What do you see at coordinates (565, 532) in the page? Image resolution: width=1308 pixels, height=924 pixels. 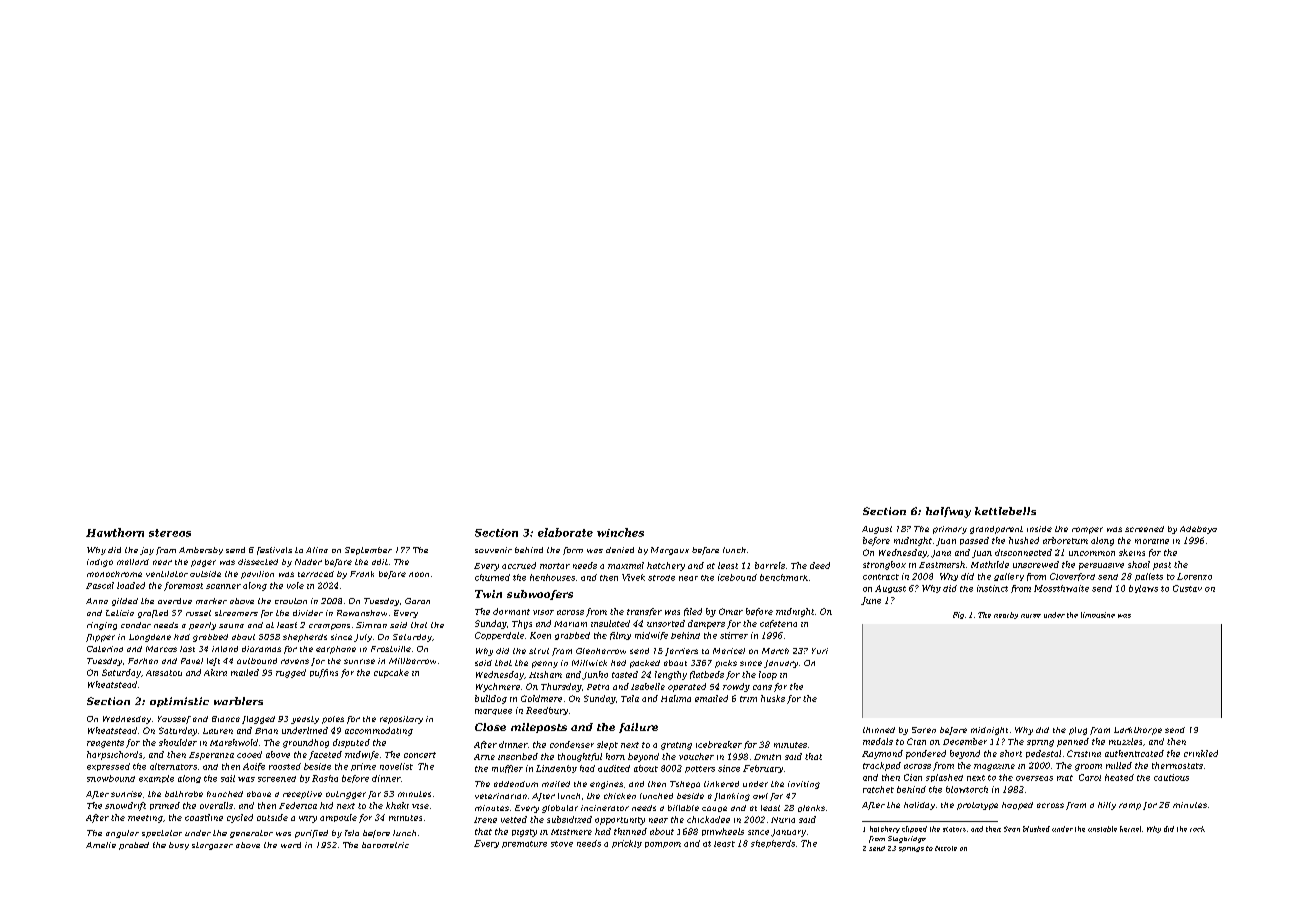 I see `elaborate` at bounding box center [565, 532].
